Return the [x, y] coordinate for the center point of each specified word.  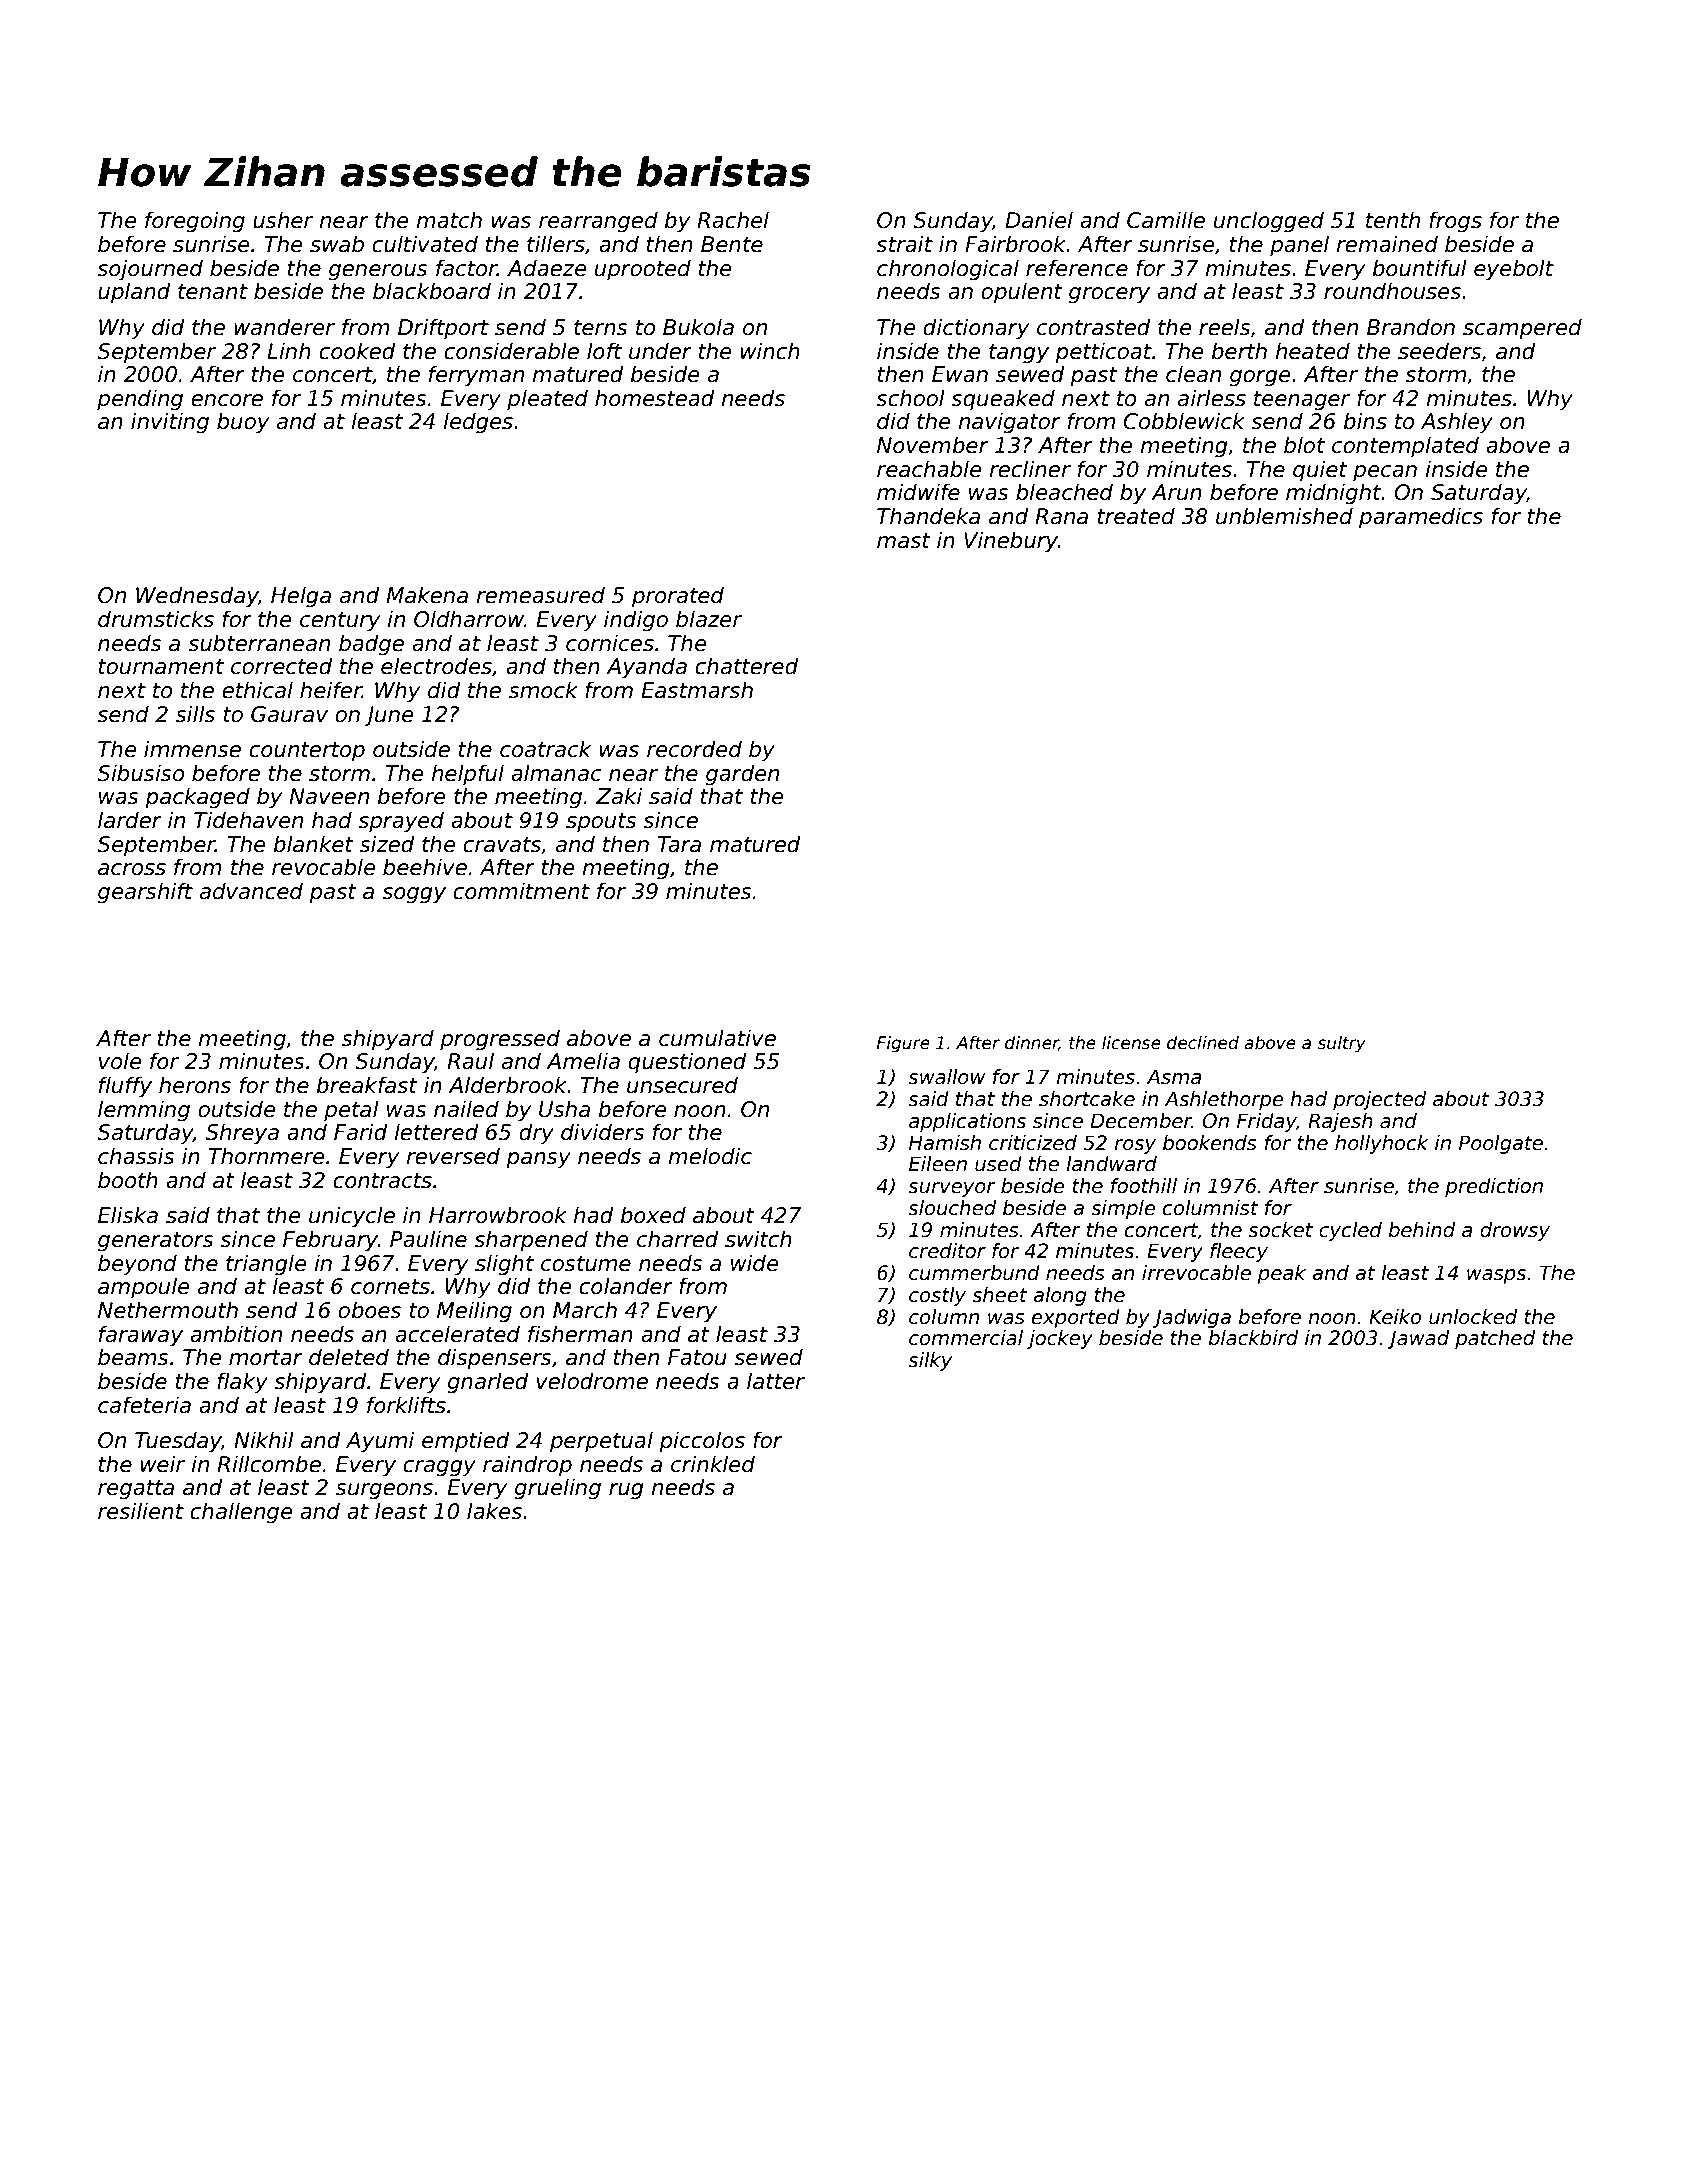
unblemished [1284, 516]
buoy [243, 423]
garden [742, 775]
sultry [1342, 1044]
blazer [709, 619]
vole [120, 1061]
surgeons [384, 1491]
